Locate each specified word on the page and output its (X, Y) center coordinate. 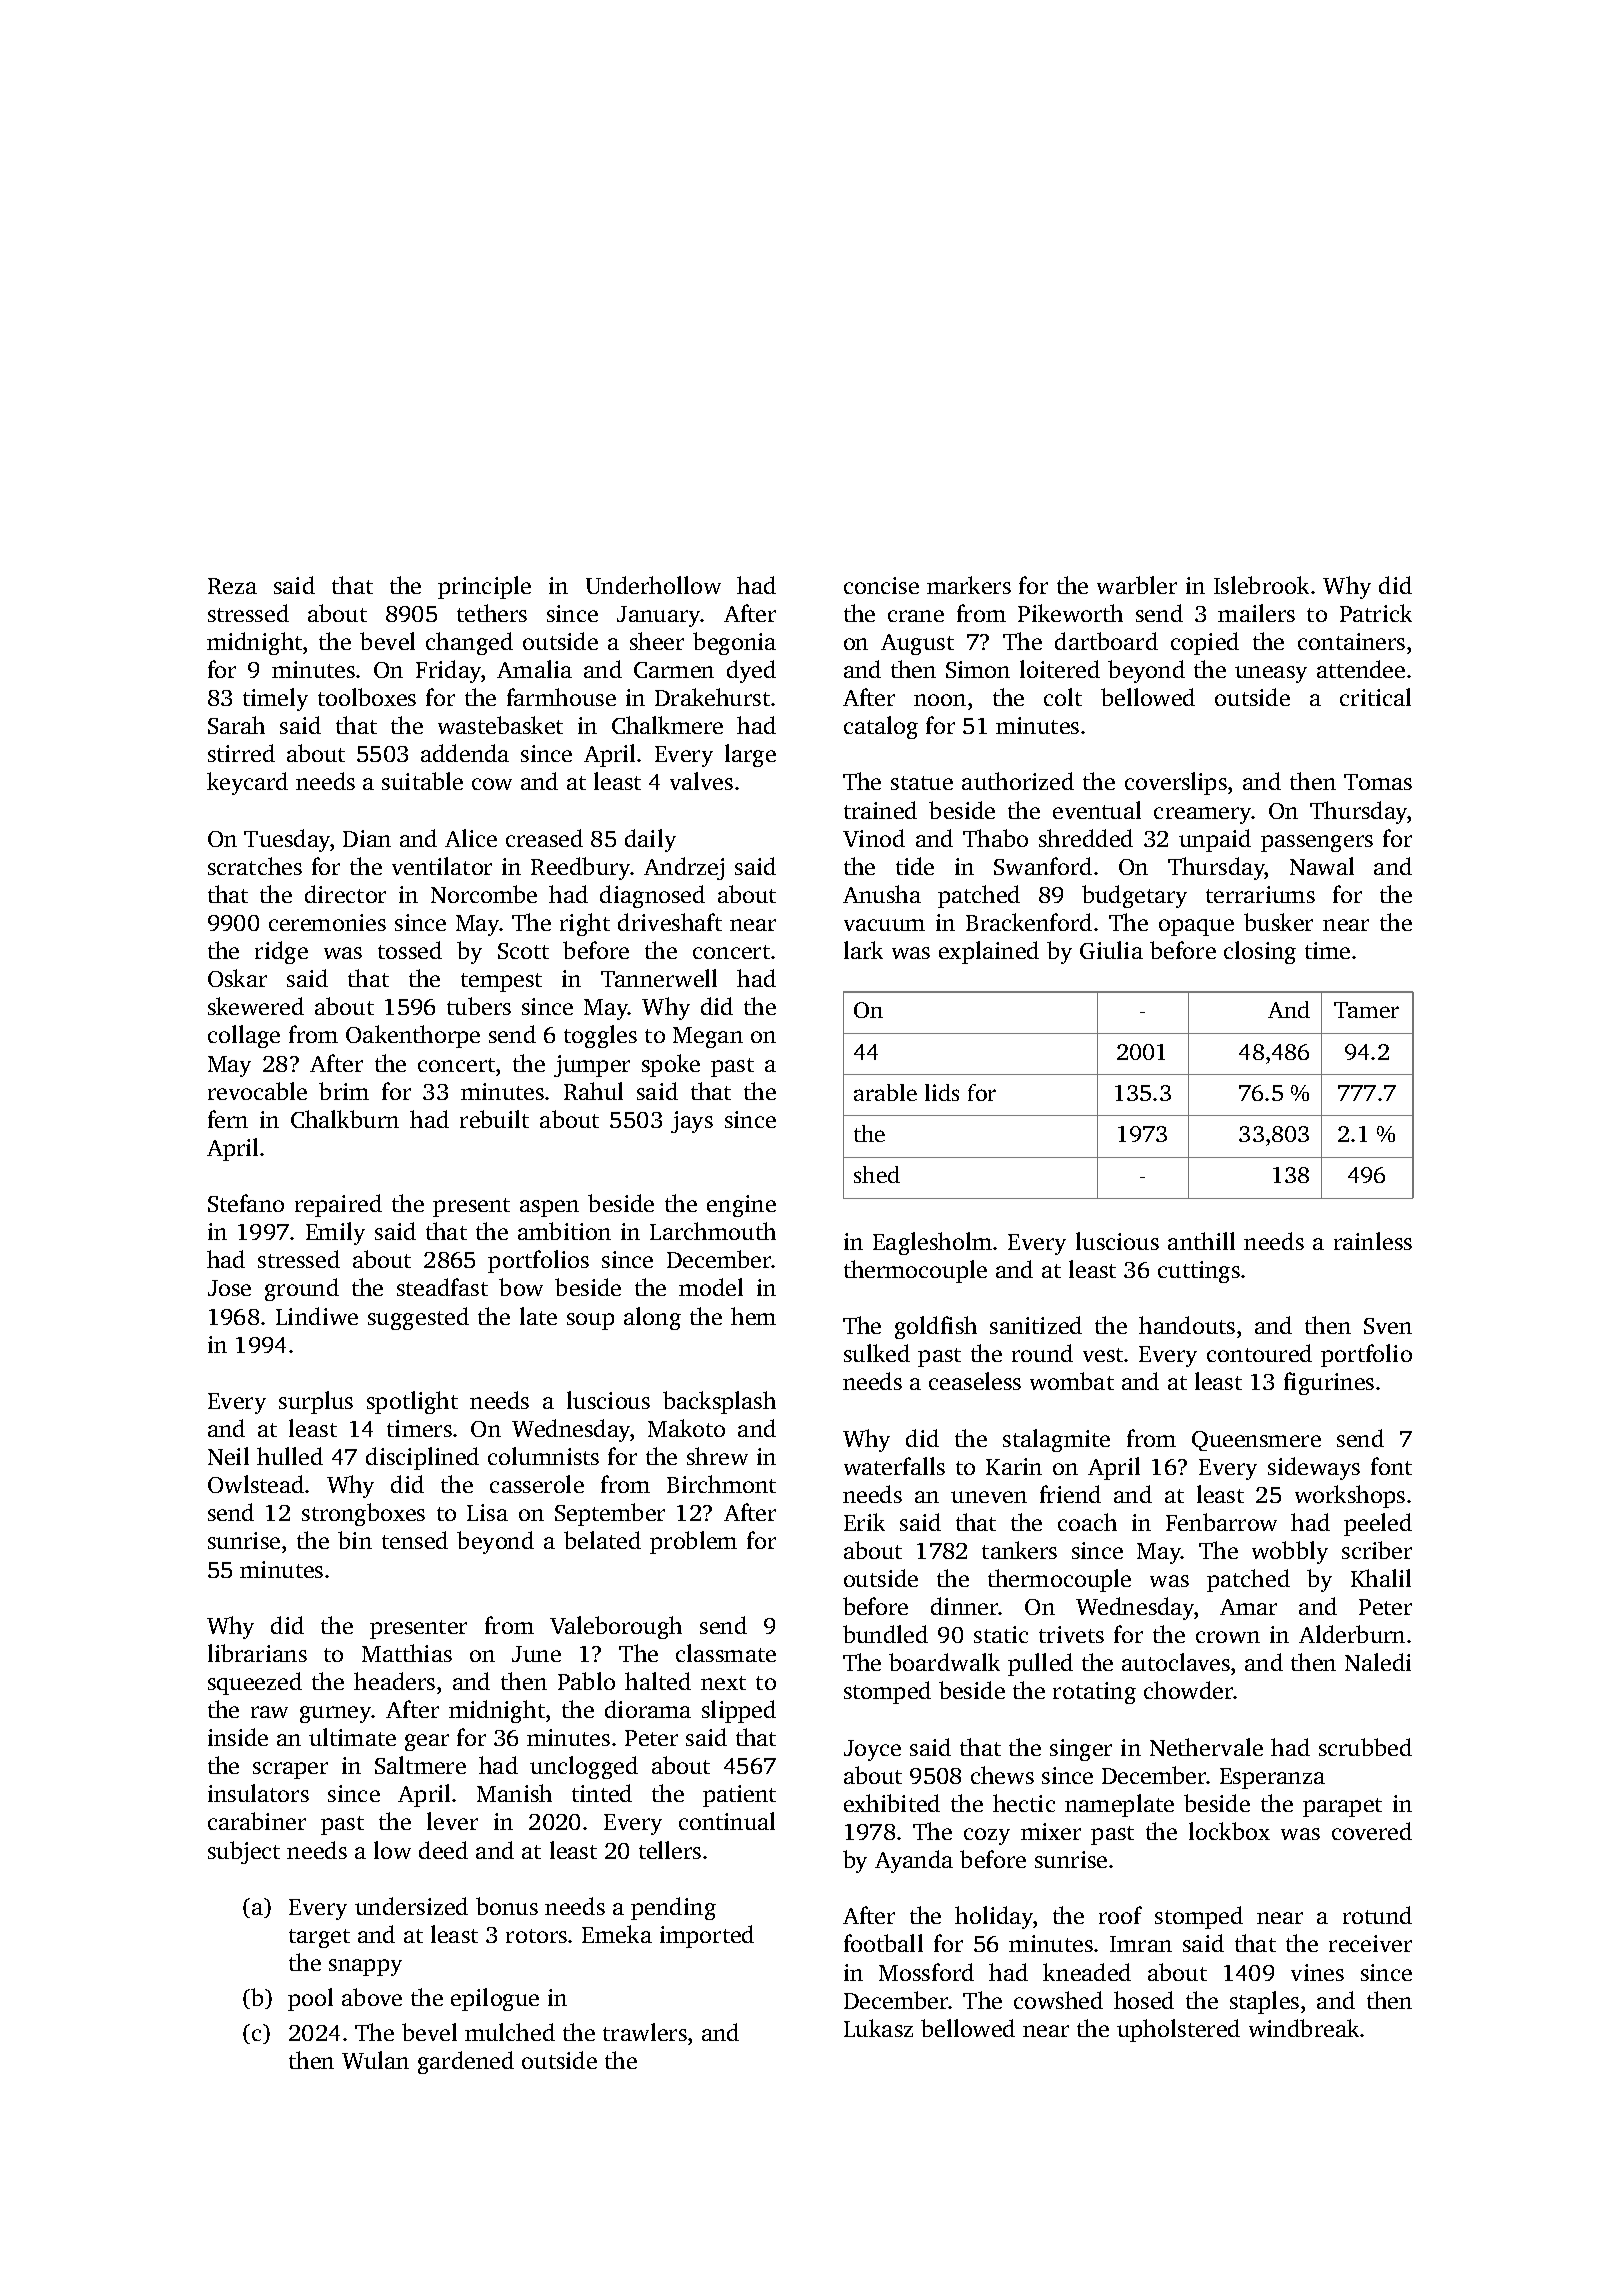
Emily (335, 1233)
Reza (232, 586)
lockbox (1229, 1831)
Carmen (674, 670)
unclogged (584, 1767)
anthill (1201, 1241)
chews (1002, 1775)
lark (863, 950)
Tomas (1378, 782)
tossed (410, 950)
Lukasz (878, 2028)
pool (310, 1999)
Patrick (1376, 613)
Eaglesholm (932, 1243)
